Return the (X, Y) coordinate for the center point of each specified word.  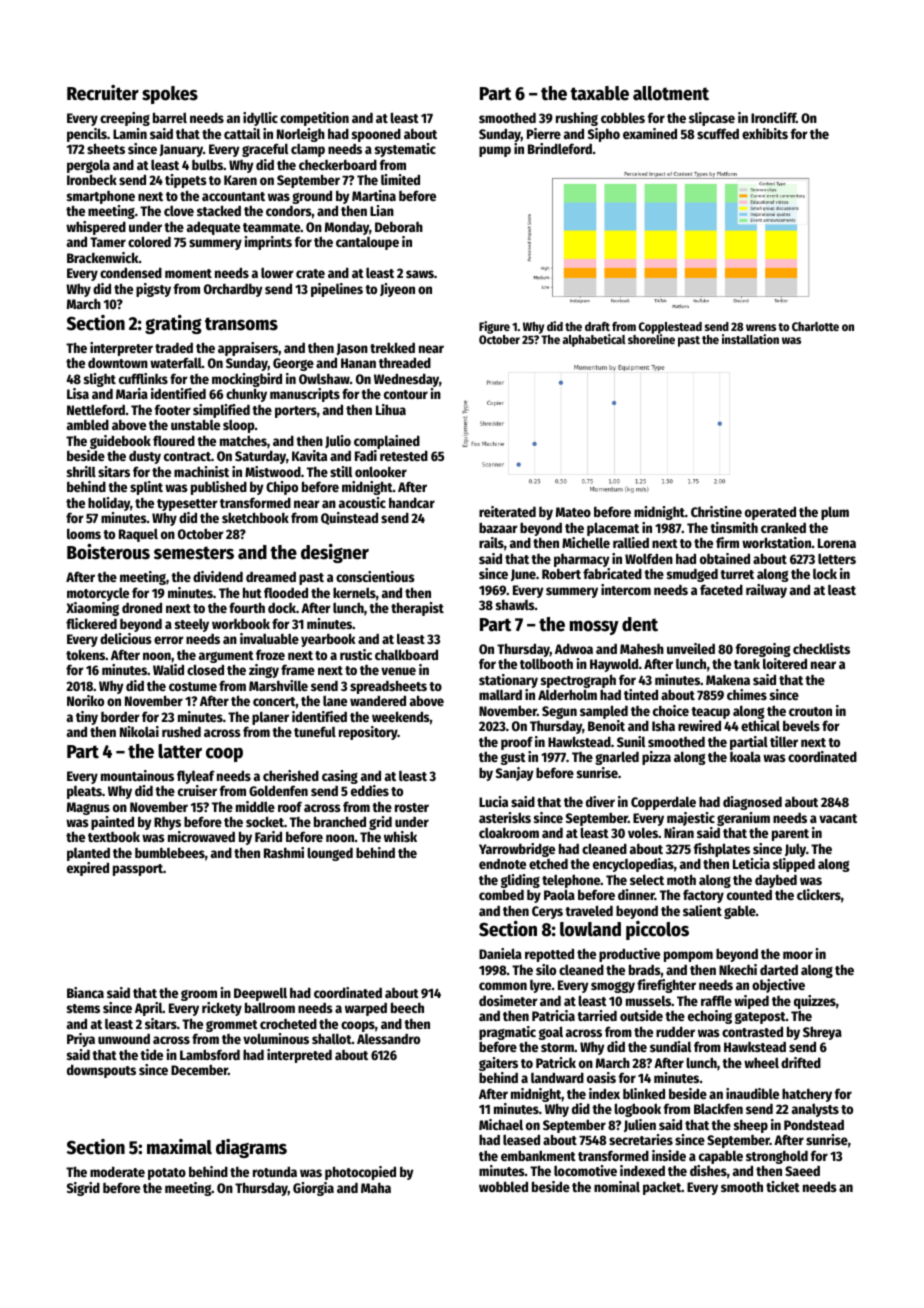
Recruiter (103, 93)
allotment (671, 93)
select (647, 879)
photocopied (360, 1173)
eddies (370, 790)
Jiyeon (397, 290)
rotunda (275, 1171)
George (293, 364)
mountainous (137, 775)
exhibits (765, 133)
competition (314, 119)
